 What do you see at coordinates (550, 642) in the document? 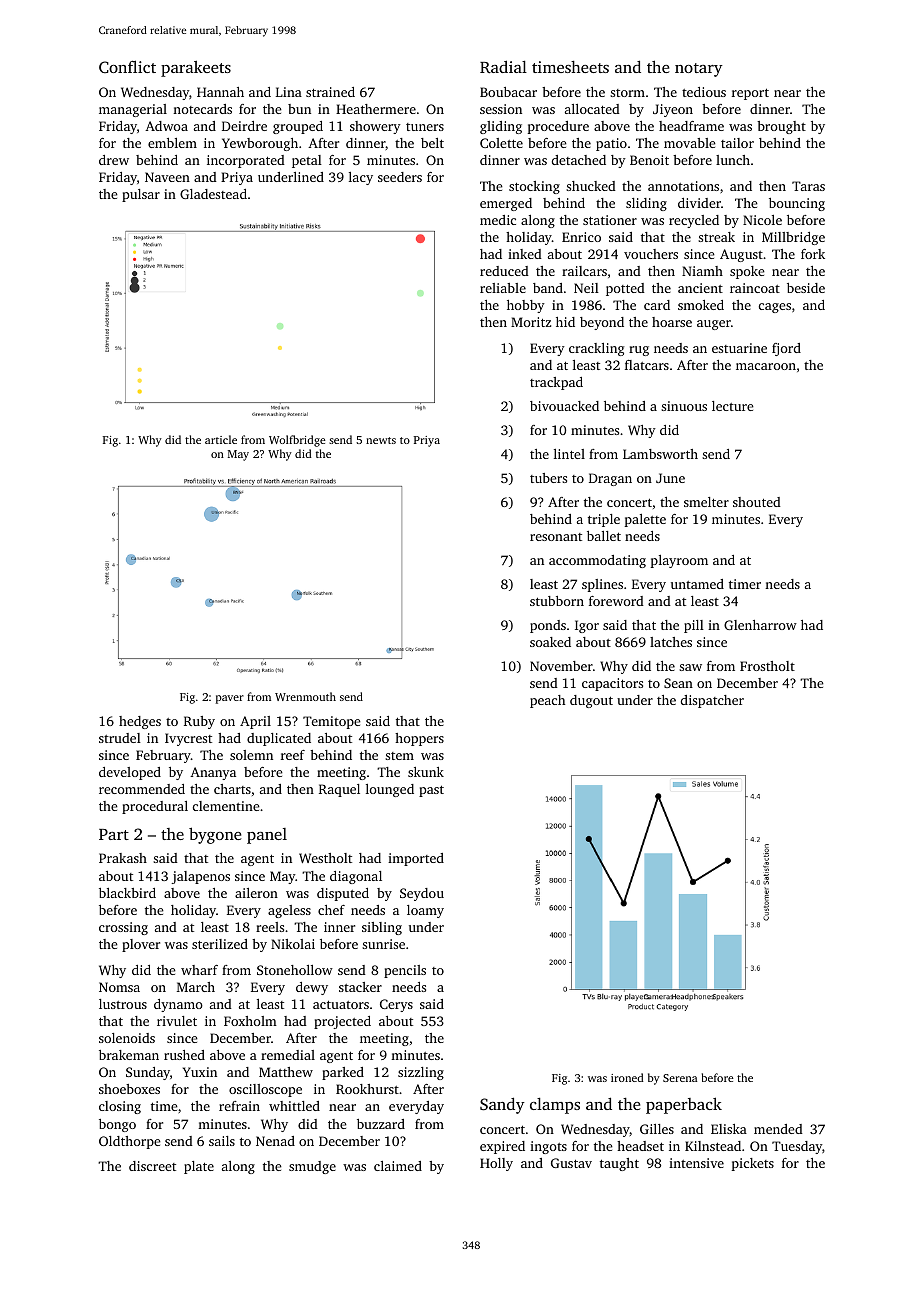
I see `soaked` at bounding box center [550, 642].
